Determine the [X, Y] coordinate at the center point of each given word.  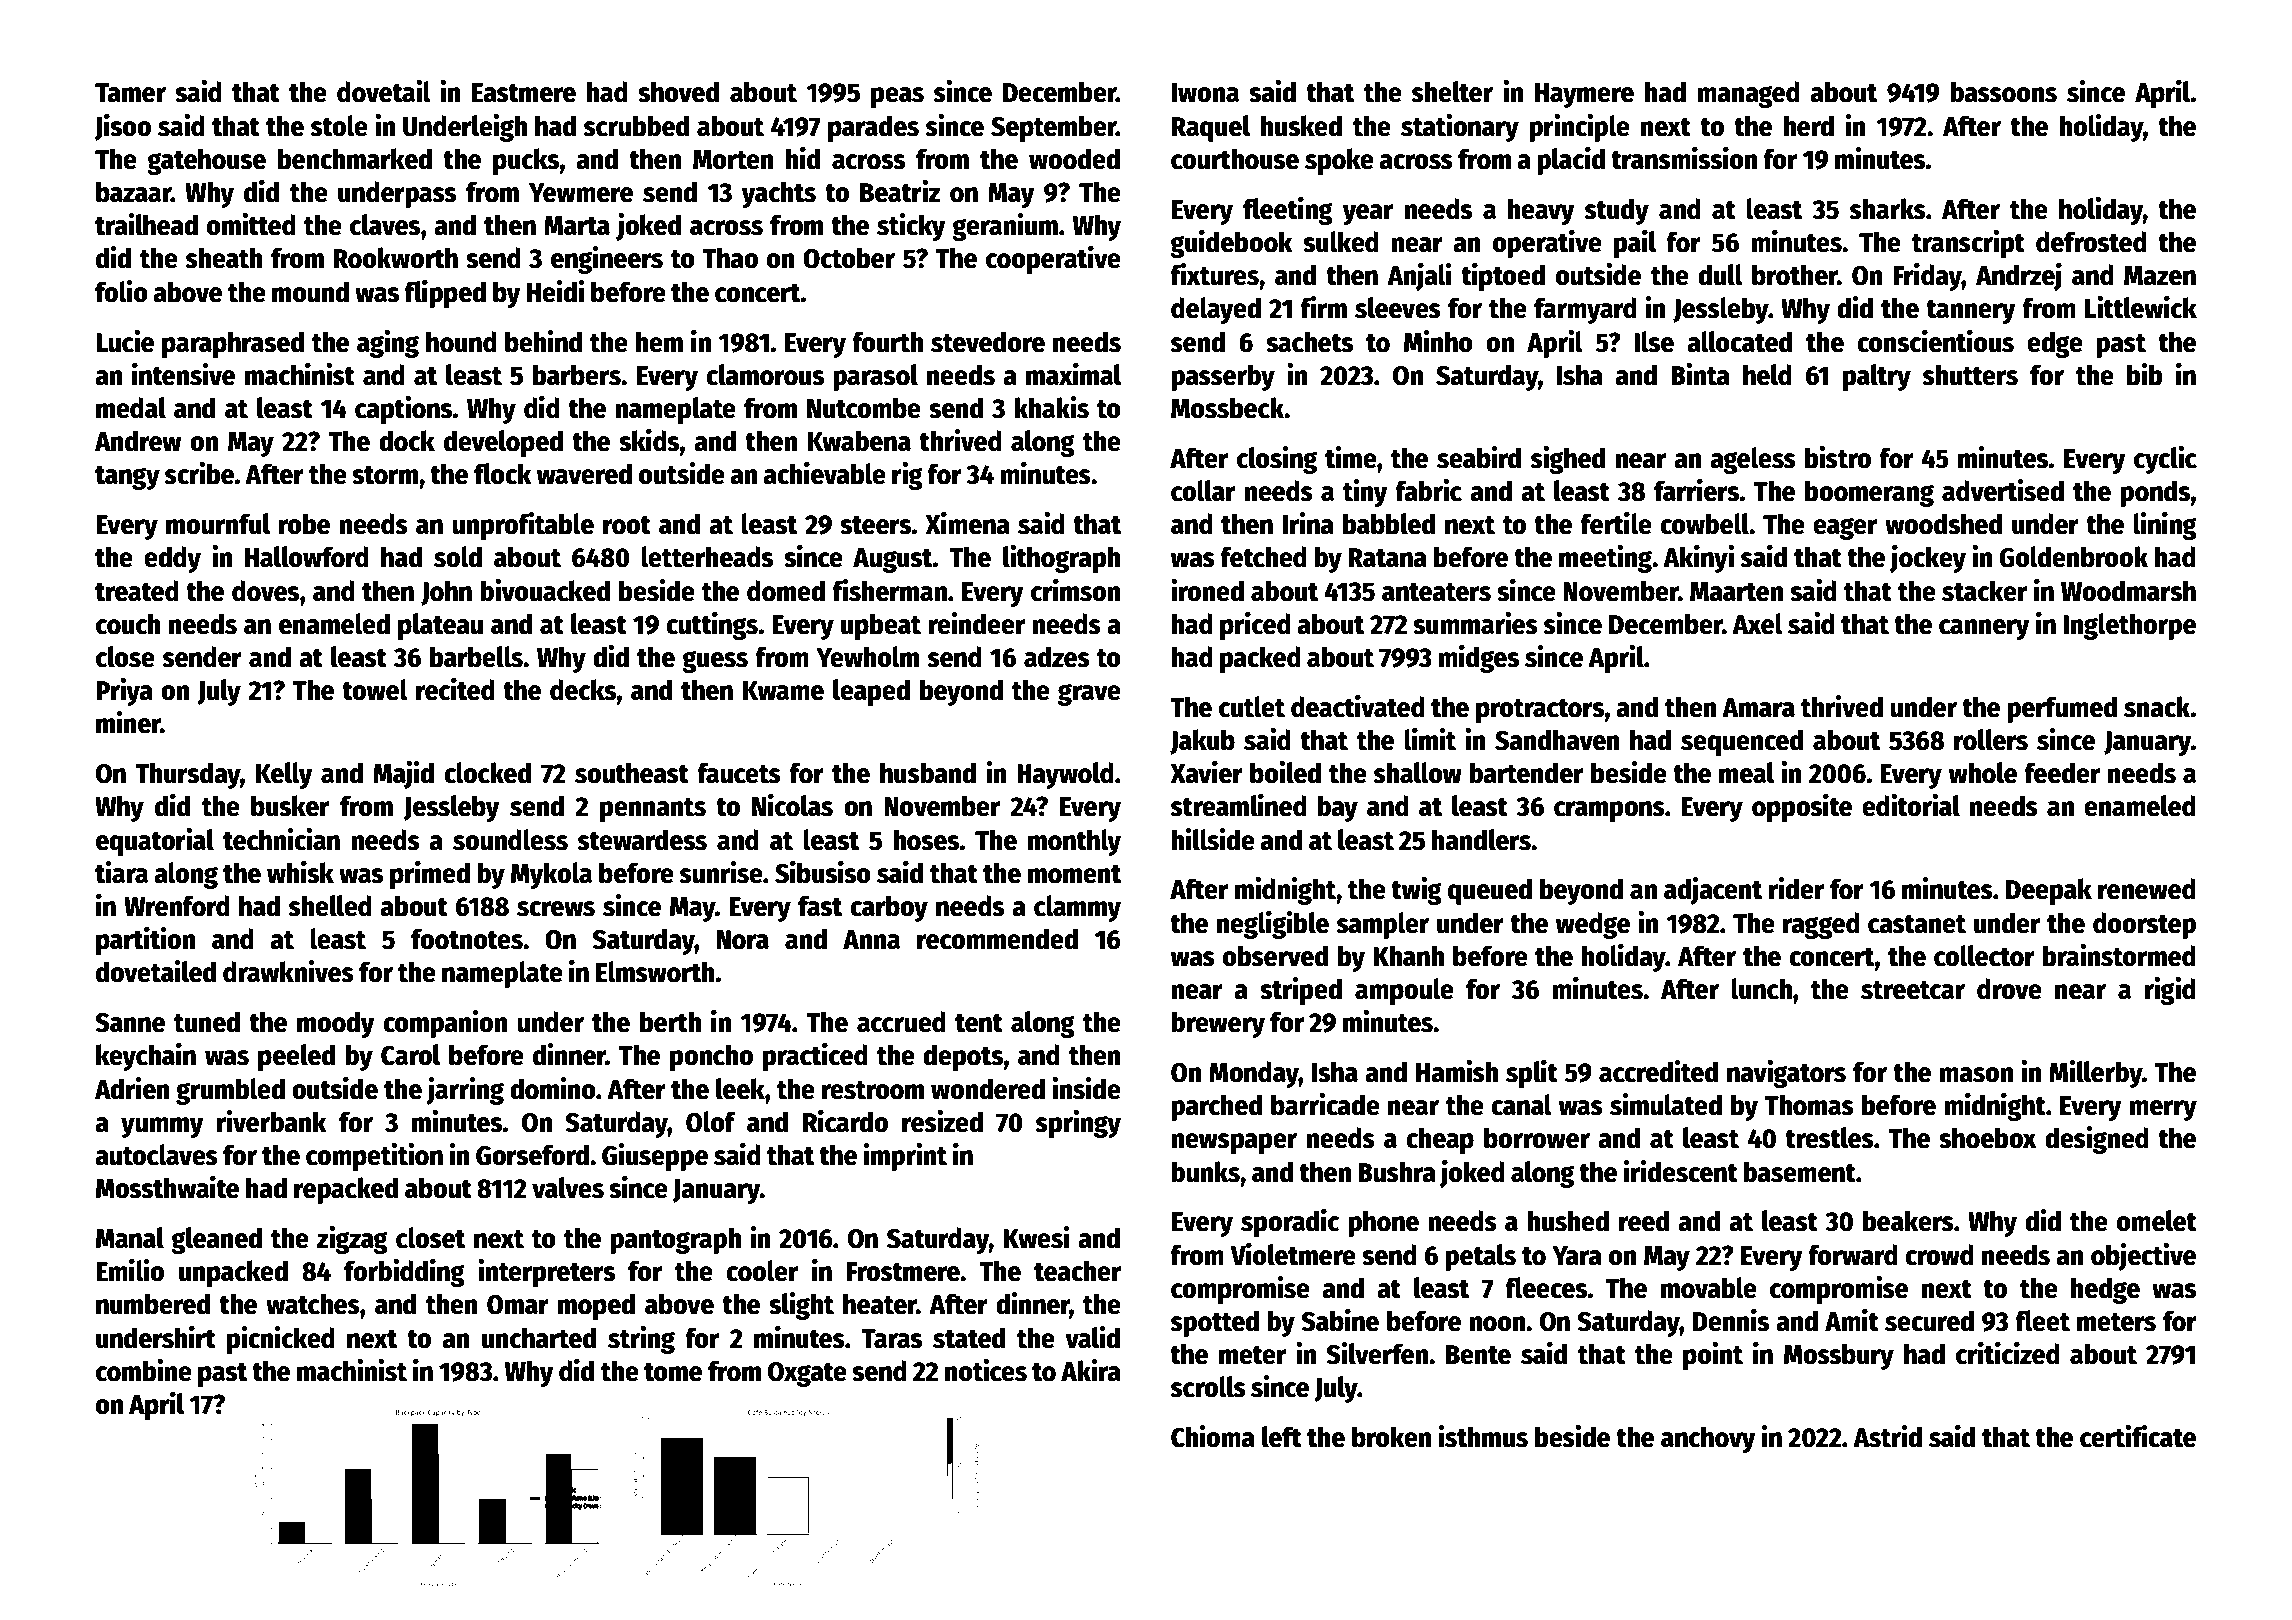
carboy [889, 908]
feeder [2062, 773]
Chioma [1213, 1436]
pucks [526, 161]
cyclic [2165, 460]
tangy [127, 478]
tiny [1365, 493]
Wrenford [177, 906]
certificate [2138, 1436]
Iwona [1205, 93]
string [641, 1340]
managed [1748, 94]
